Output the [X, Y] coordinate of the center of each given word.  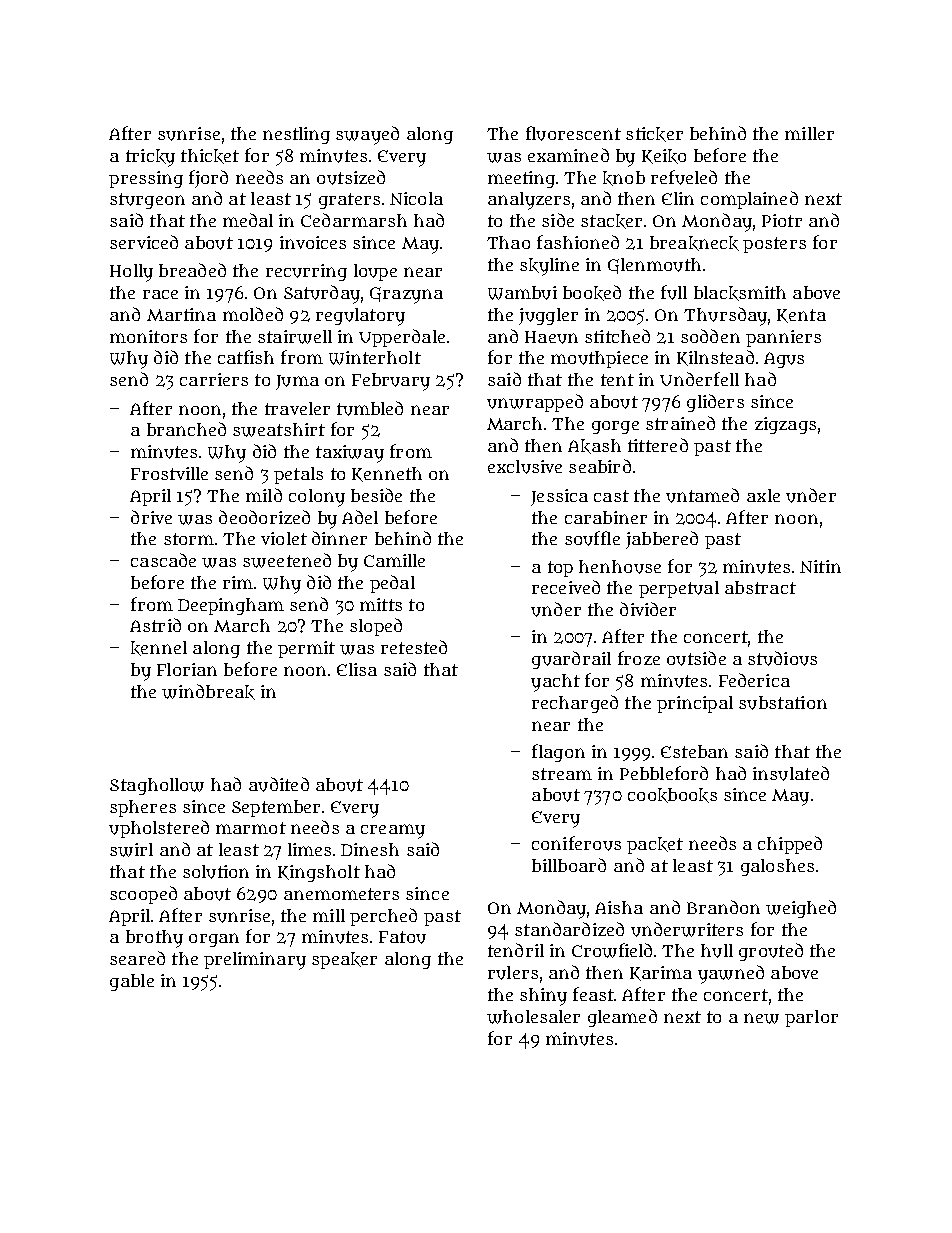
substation [783, 703]
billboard [569, 865]
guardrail [571, 660]
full [674, 292]
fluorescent [573, 133]
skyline [549, 267]
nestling [296, 135]
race [160, 294]
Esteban [694, 751]
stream [562, 774]
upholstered [159, 829]
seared [137, 958]
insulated [791, 773]
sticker [654, 134]
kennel [159, 648]
